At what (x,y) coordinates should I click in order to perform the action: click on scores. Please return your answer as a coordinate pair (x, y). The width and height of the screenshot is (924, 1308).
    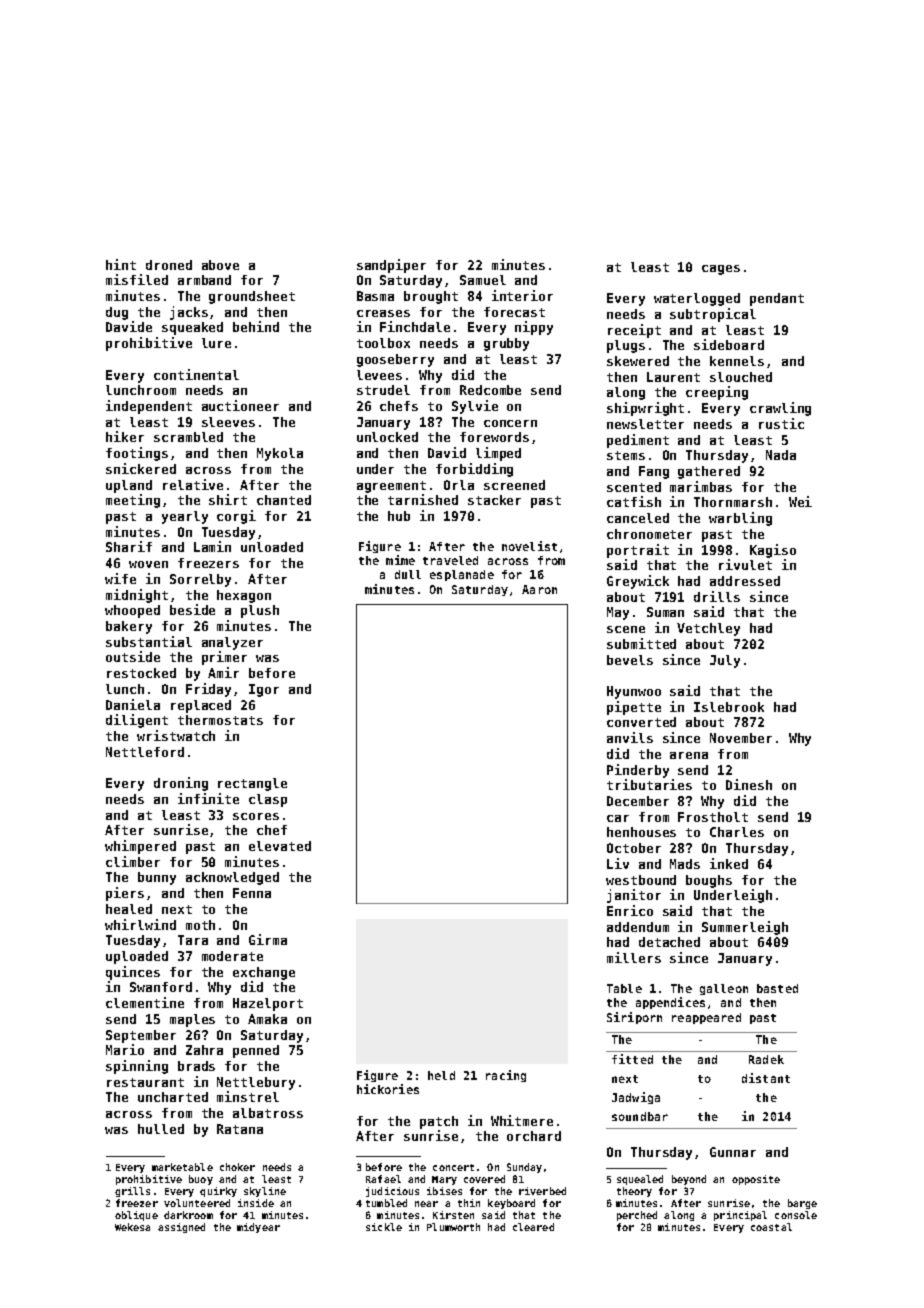
    Looking at the image, I should click on (256, 816).
